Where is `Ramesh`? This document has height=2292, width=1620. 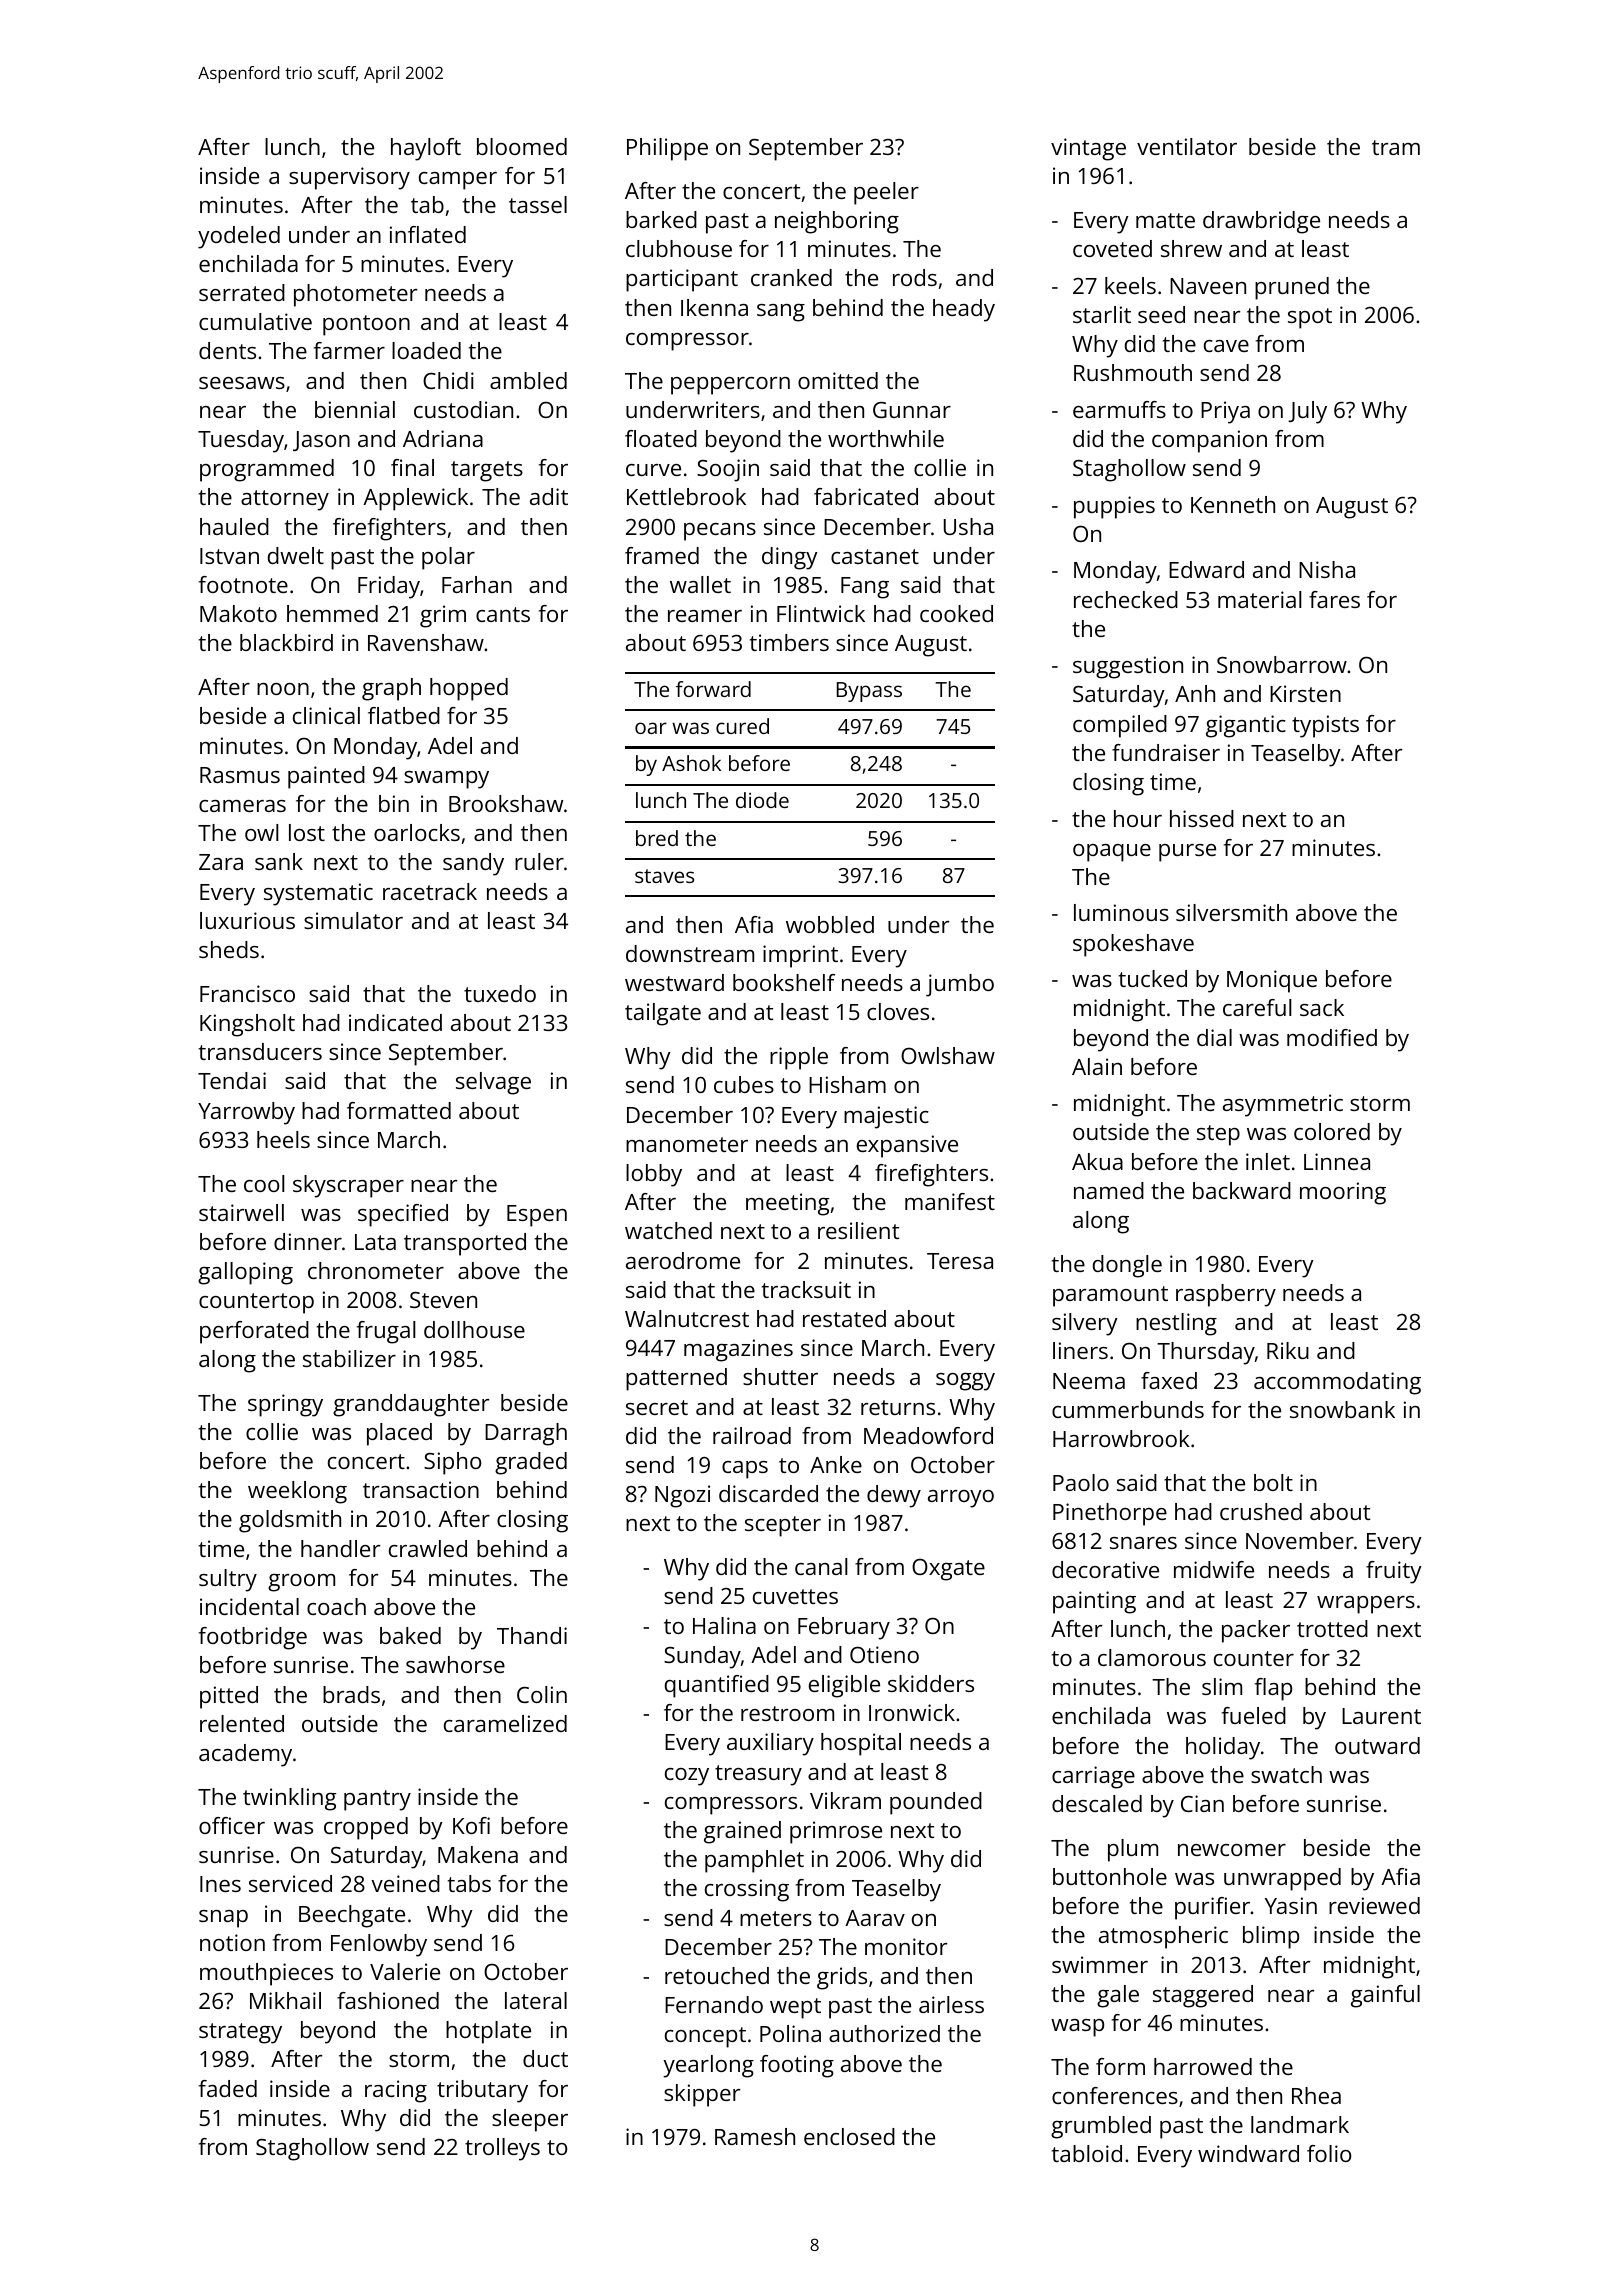 Ramesh is located at coordinates (755, 2136).
